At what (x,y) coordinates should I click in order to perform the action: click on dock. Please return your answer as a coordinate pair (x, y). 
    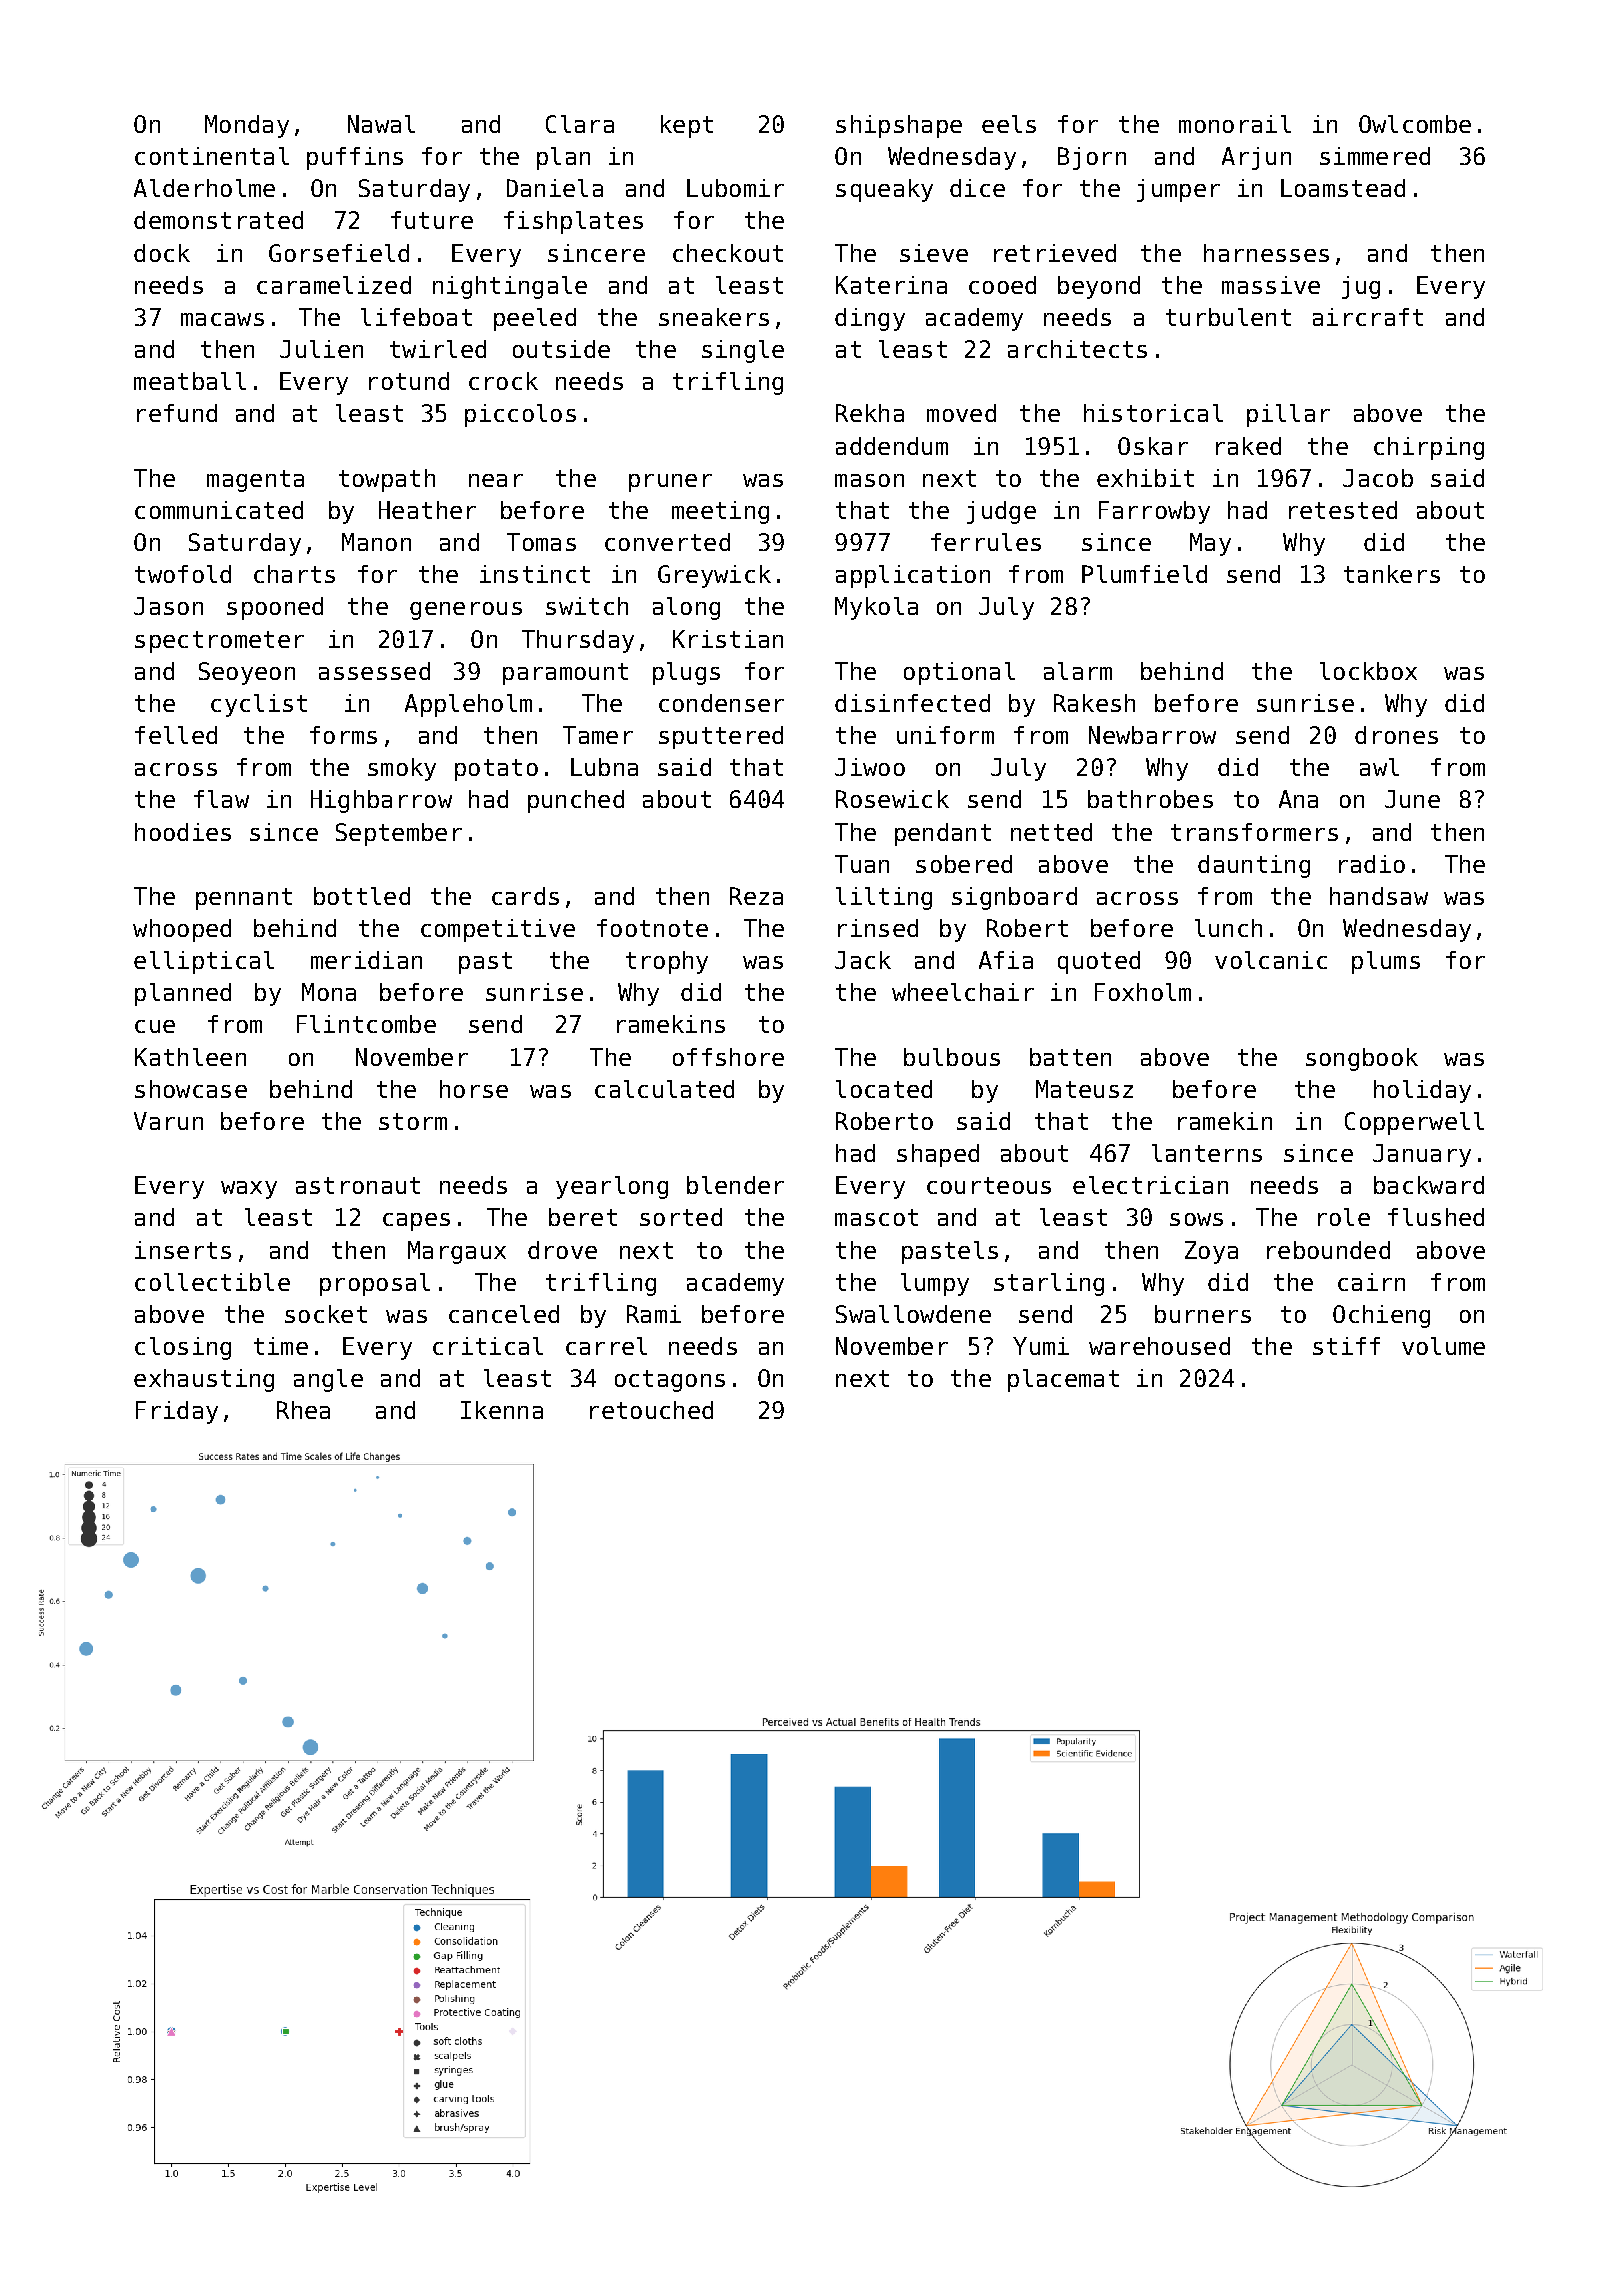
    Looking at the image, I should click on (162, 253).
